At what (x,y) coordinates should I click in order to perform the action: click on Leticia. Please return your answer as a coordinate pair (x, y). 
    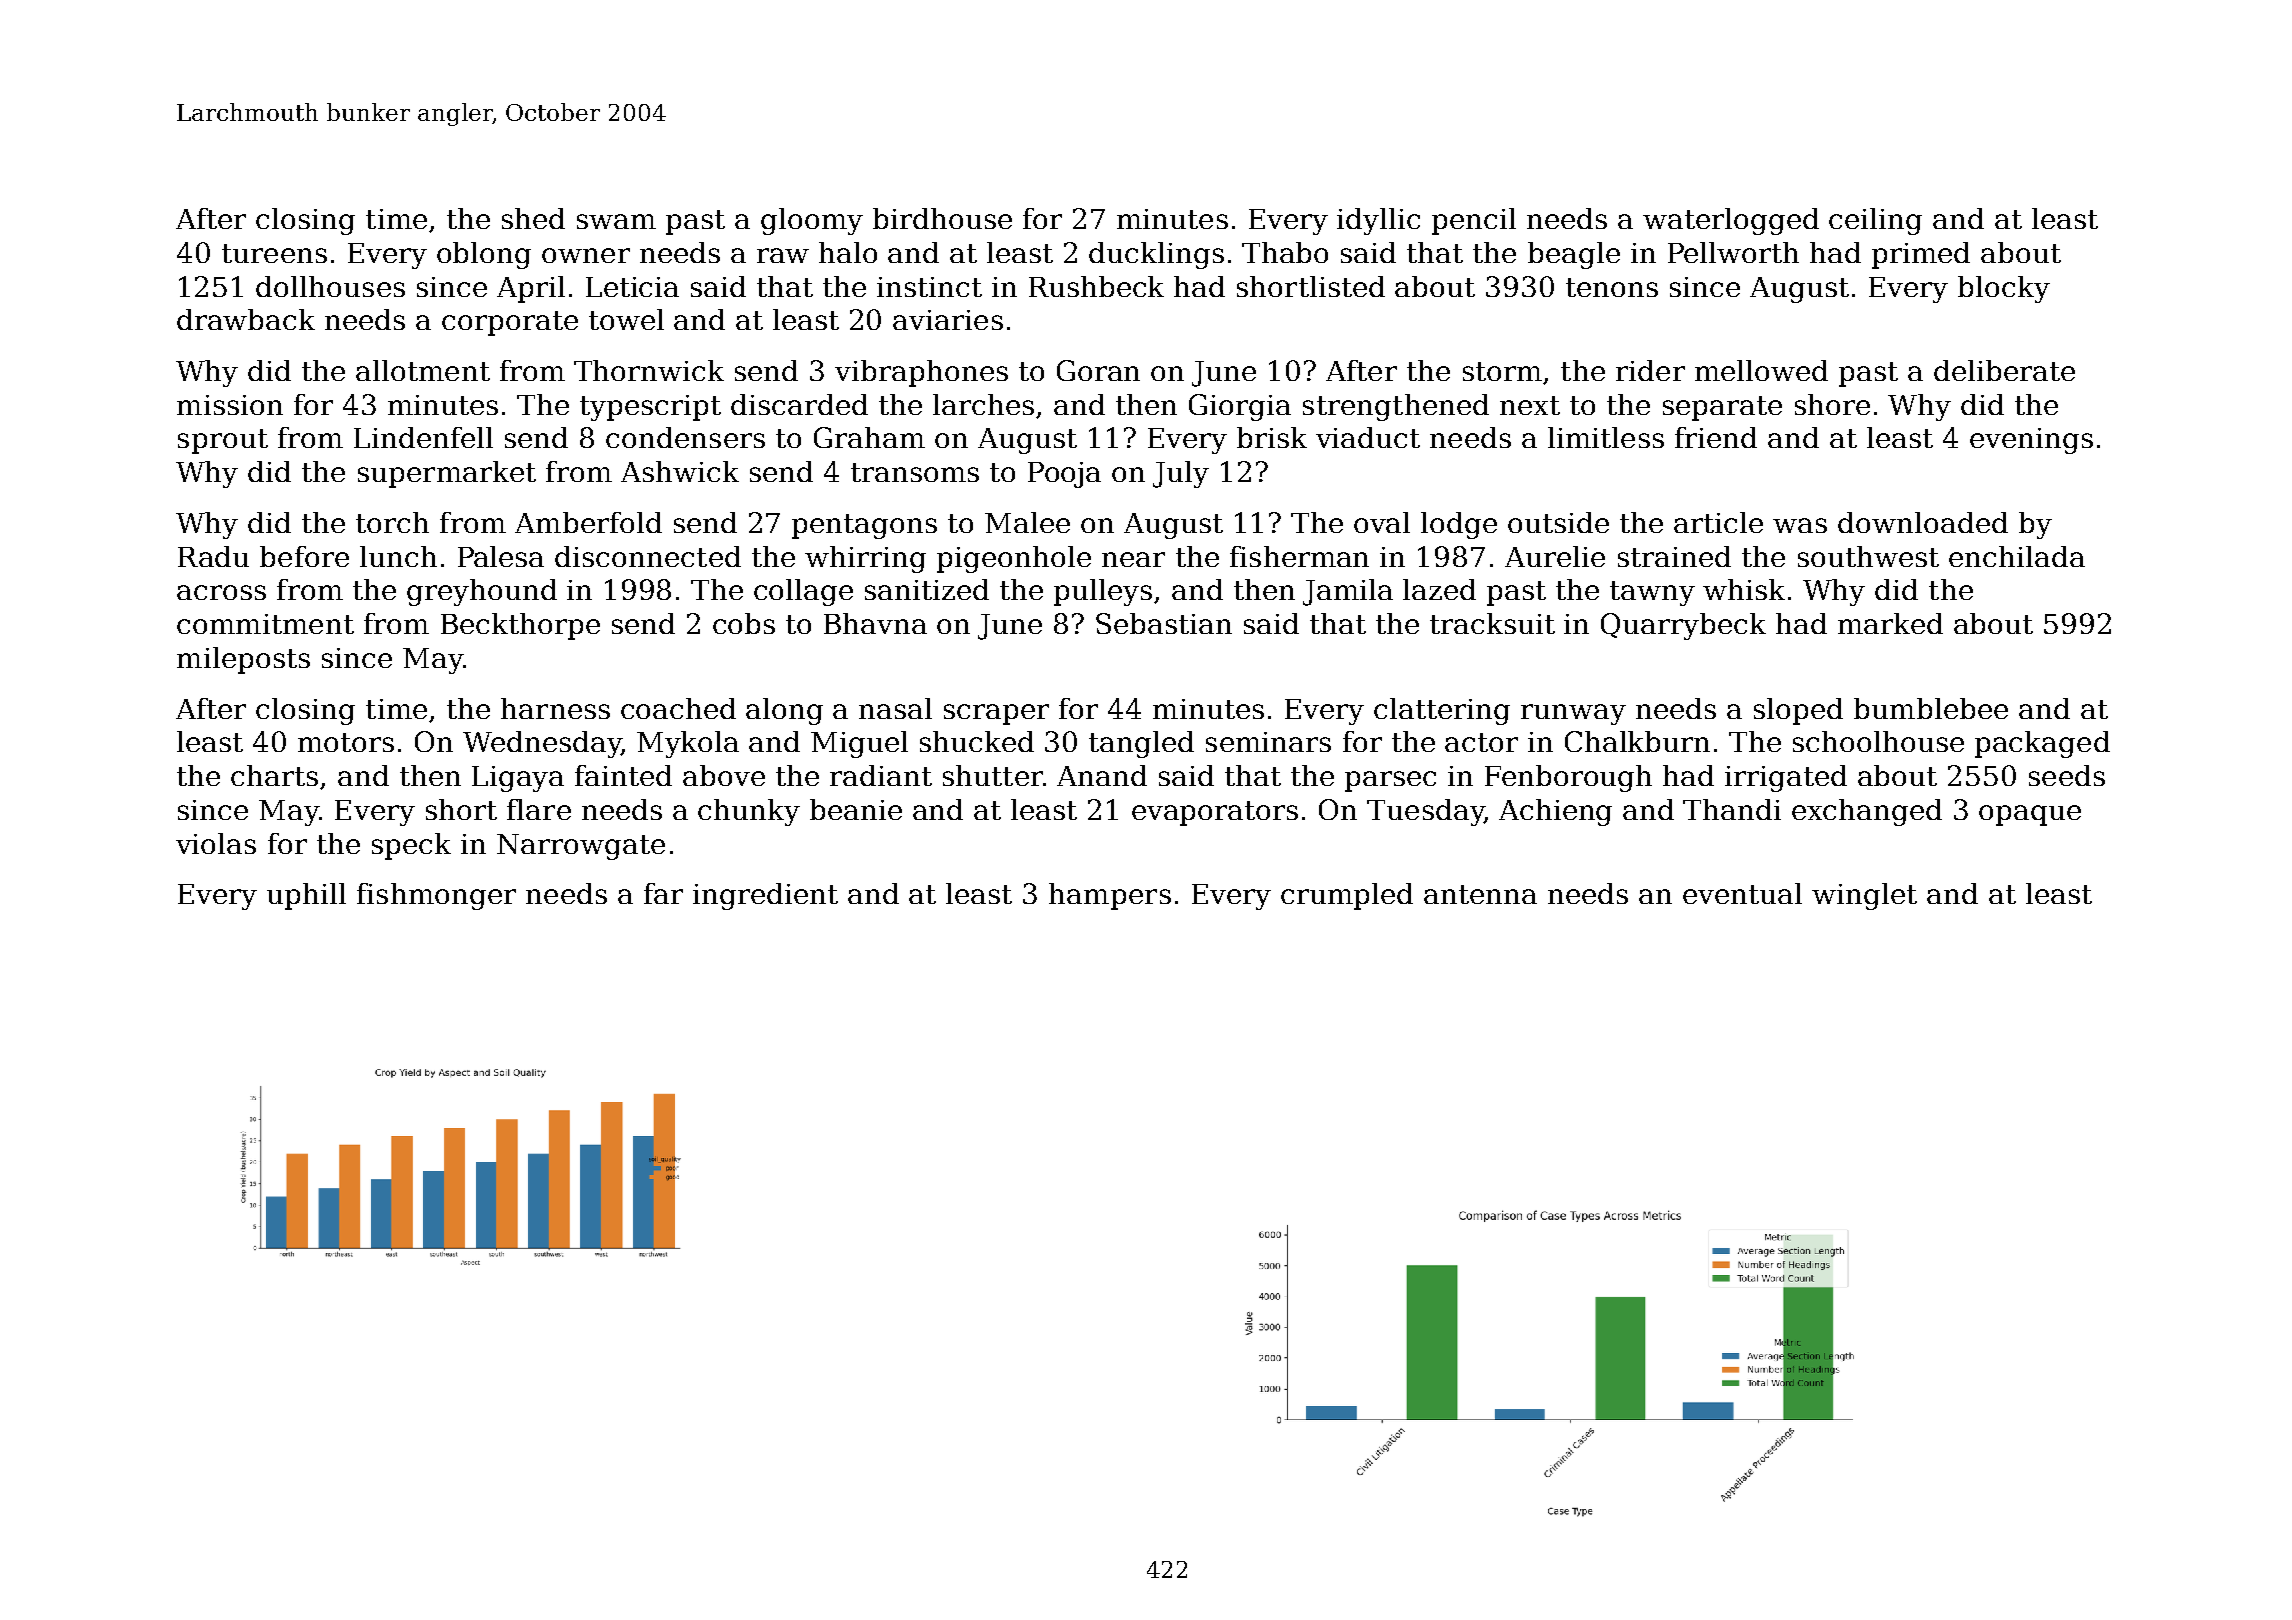
    Looking at the image, I should click on (632, 287).
